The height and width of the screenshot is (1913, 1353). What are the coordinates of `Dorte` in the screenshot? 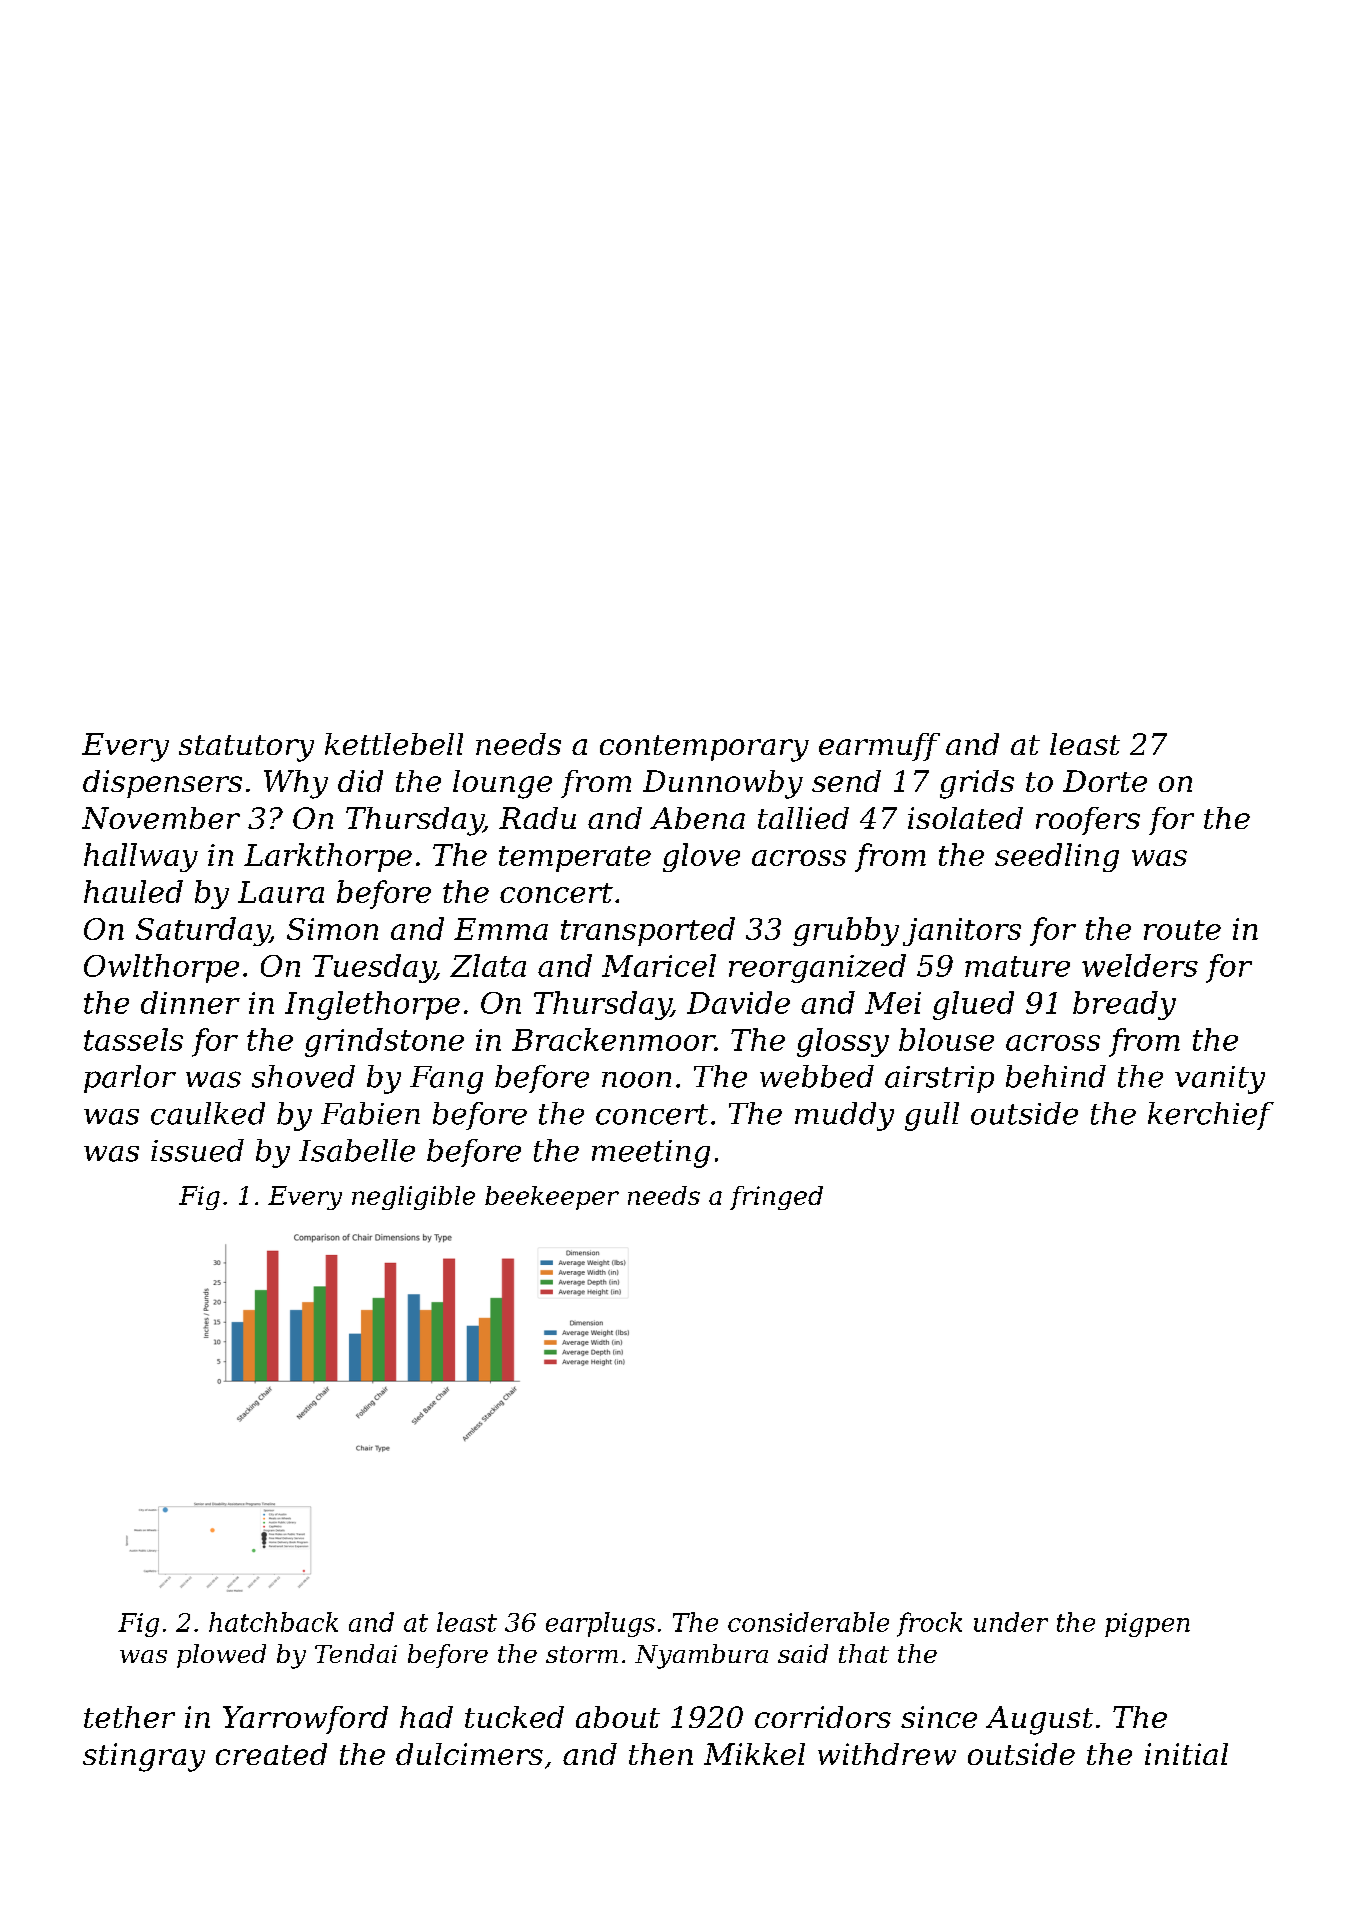 It's located at (1105, 781).
